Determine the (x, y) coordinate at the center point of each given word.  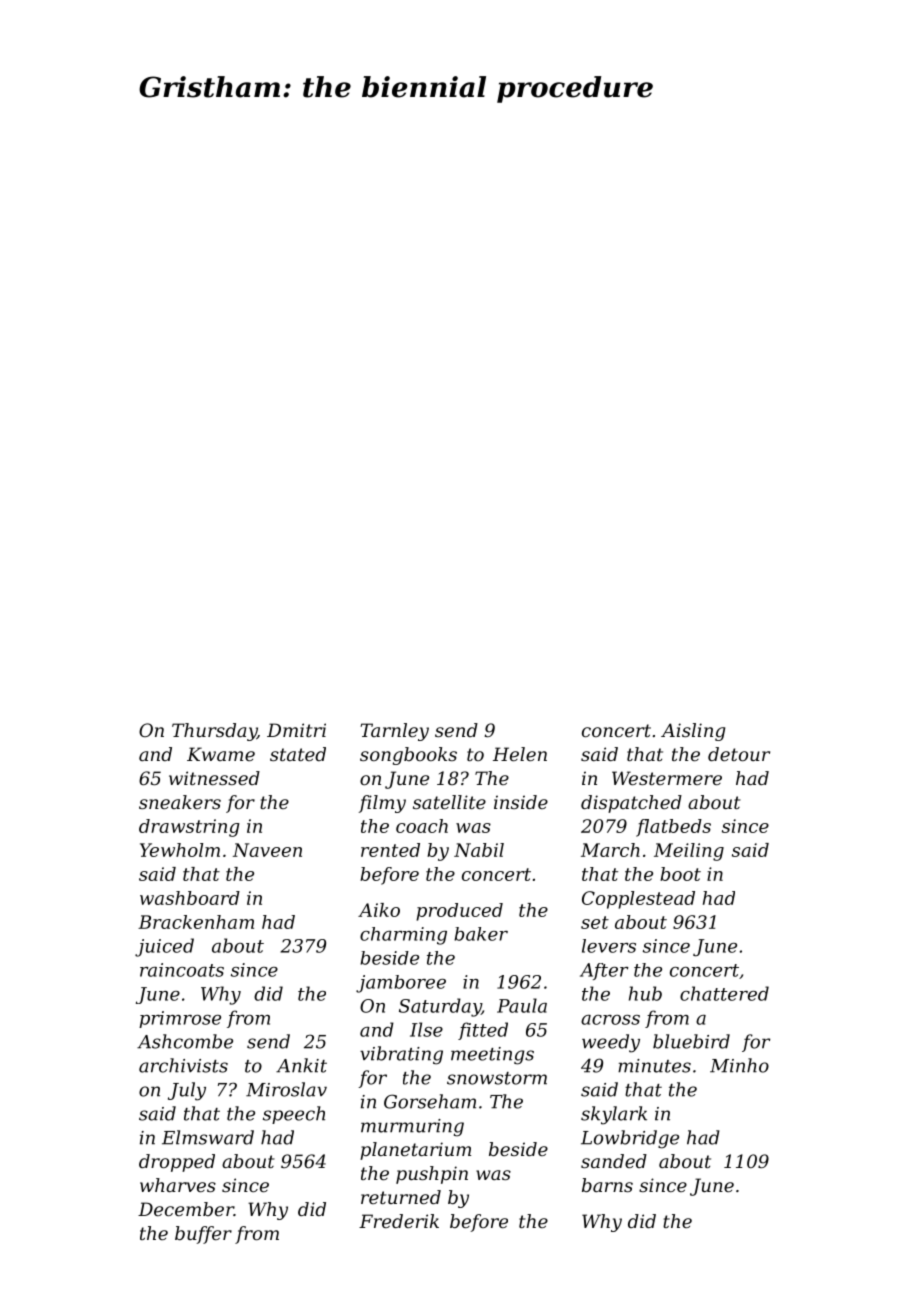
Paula (522, 1005)
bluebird (691, 1041)
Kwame (221, 754)
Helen (520, 754)
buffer (203, 1235)
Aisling (693, 732)
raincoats (182, 970)
